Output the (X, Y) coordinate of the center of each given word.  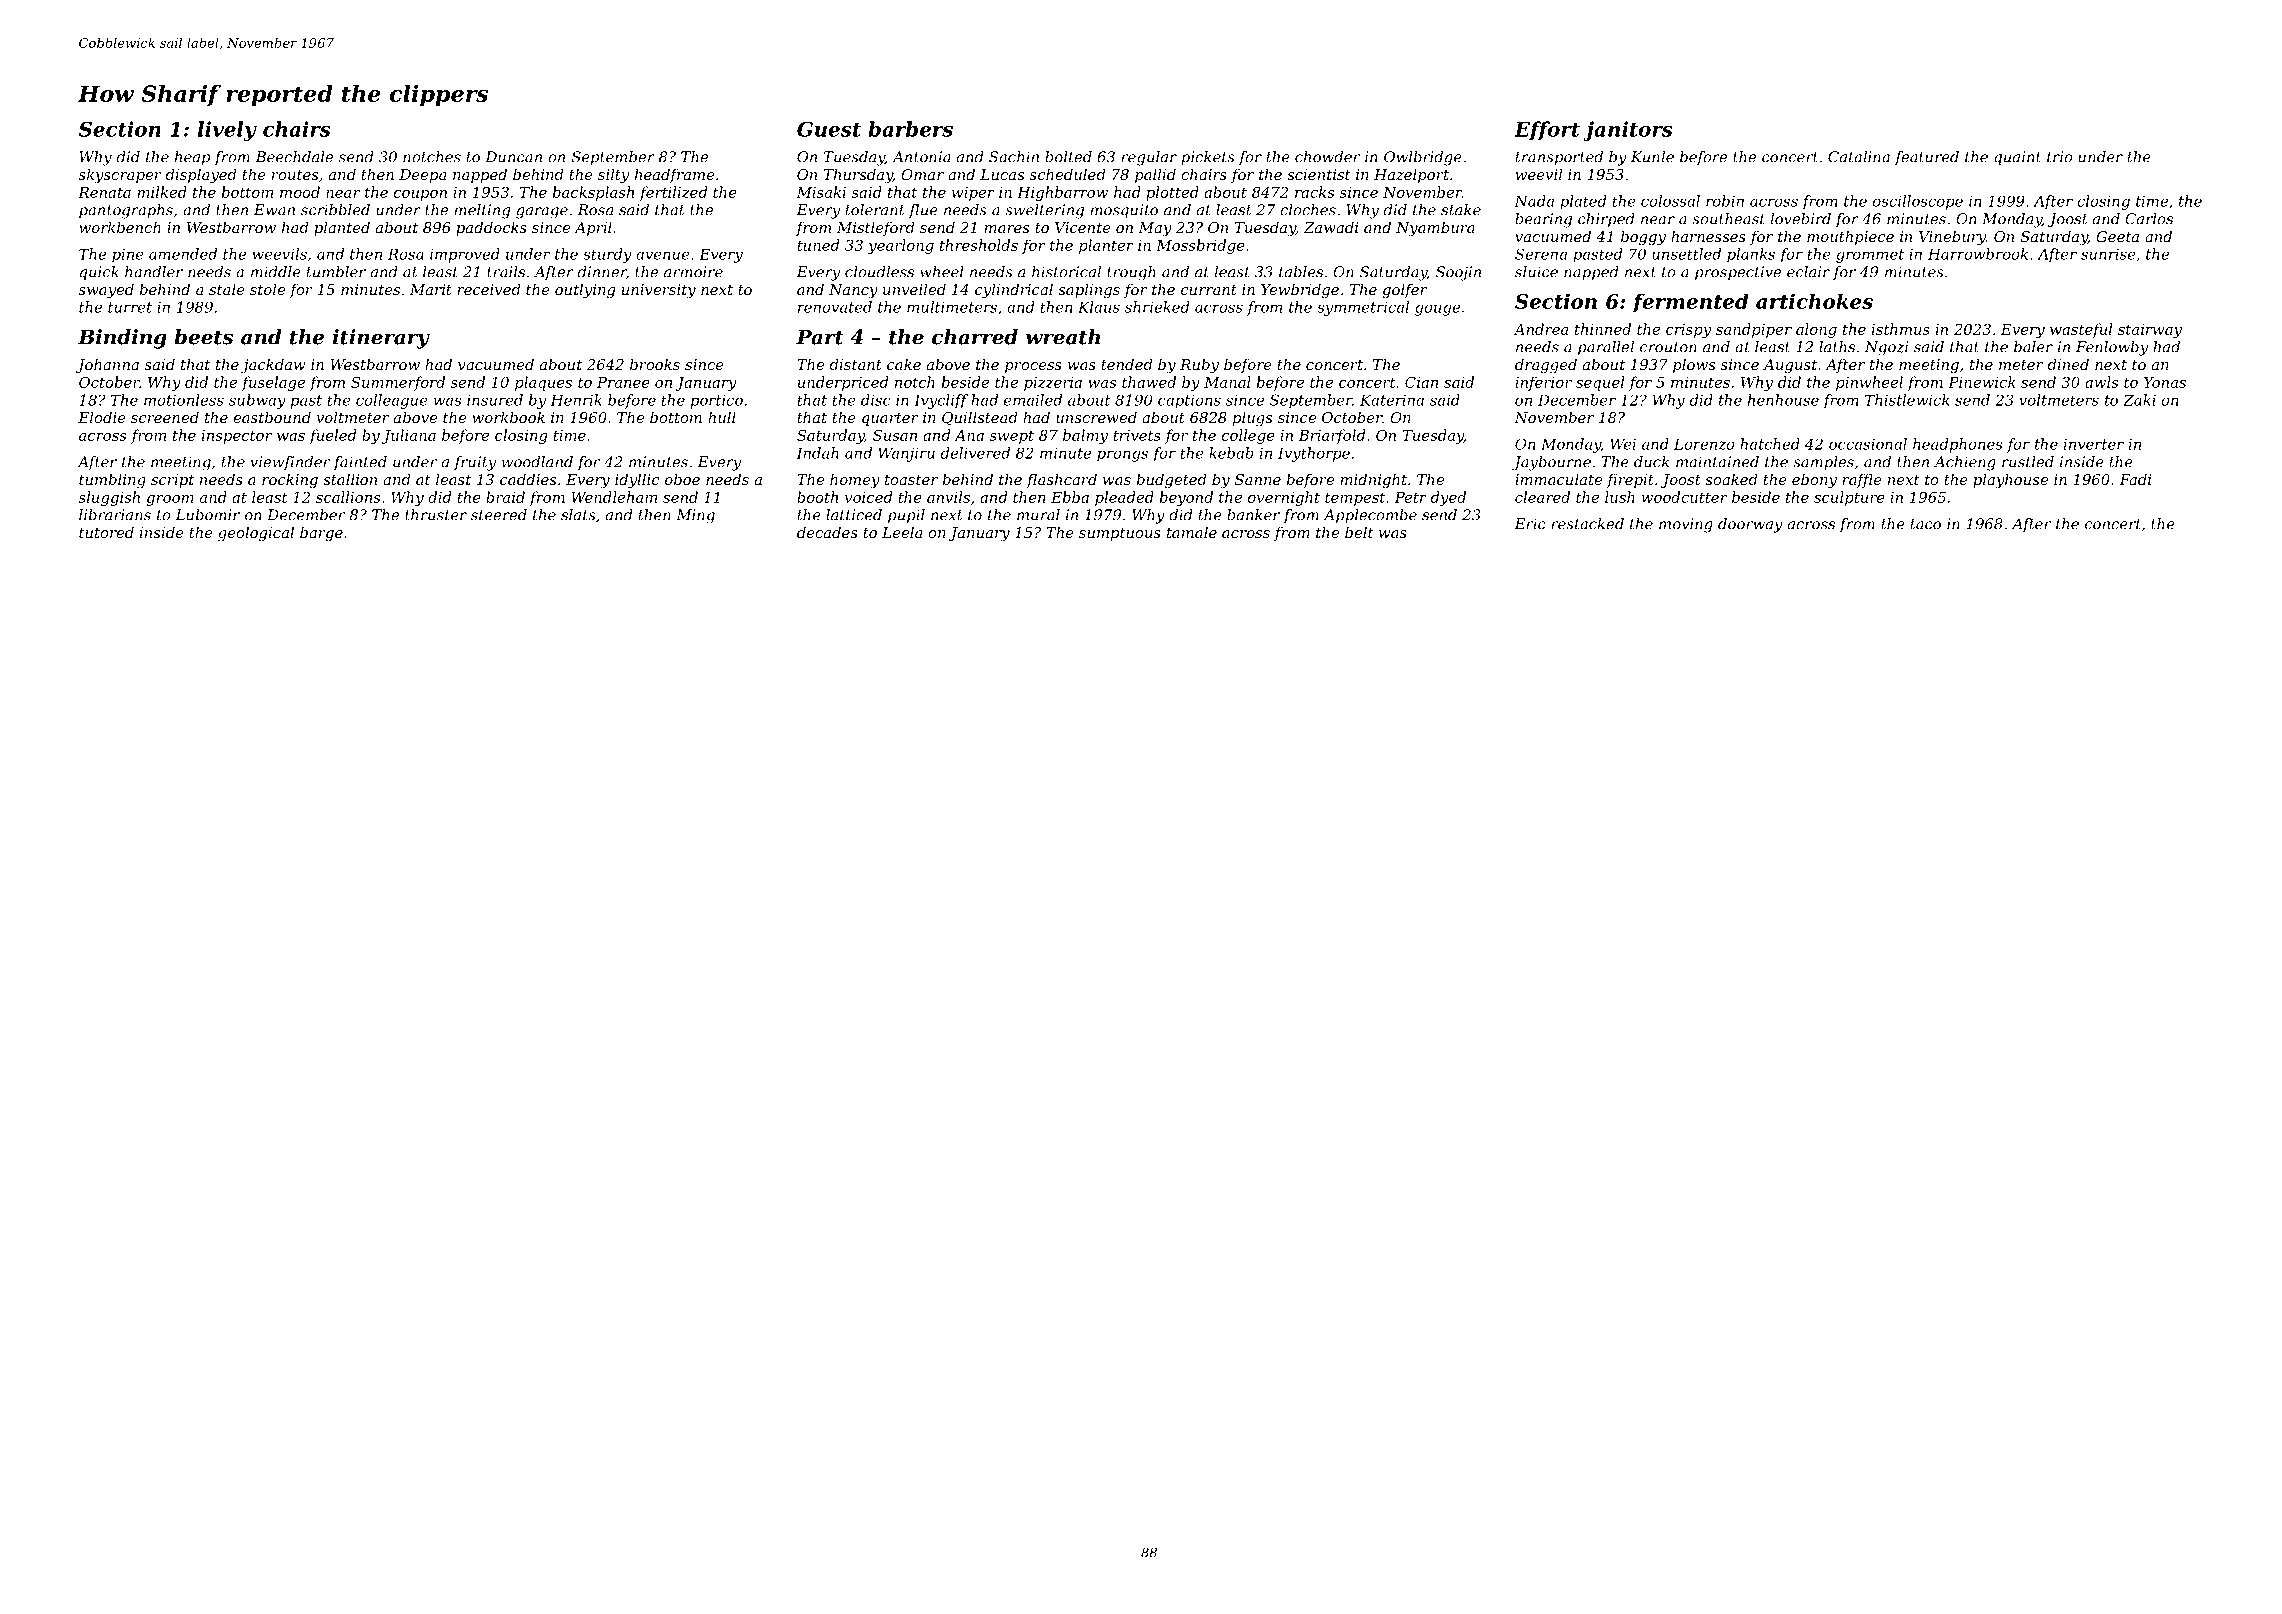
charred (975, 337)
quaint (2017, 158)
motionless (184, 400)
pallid (1155, 175)
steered (499, 515)
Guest (829, 129)
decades (827, 532)
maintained (1717, 462)
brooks (655, 364)
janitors (1628, 131)
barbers (910, 129)
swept (1012, 437)
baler (2033, 347)
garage (542, 213)
